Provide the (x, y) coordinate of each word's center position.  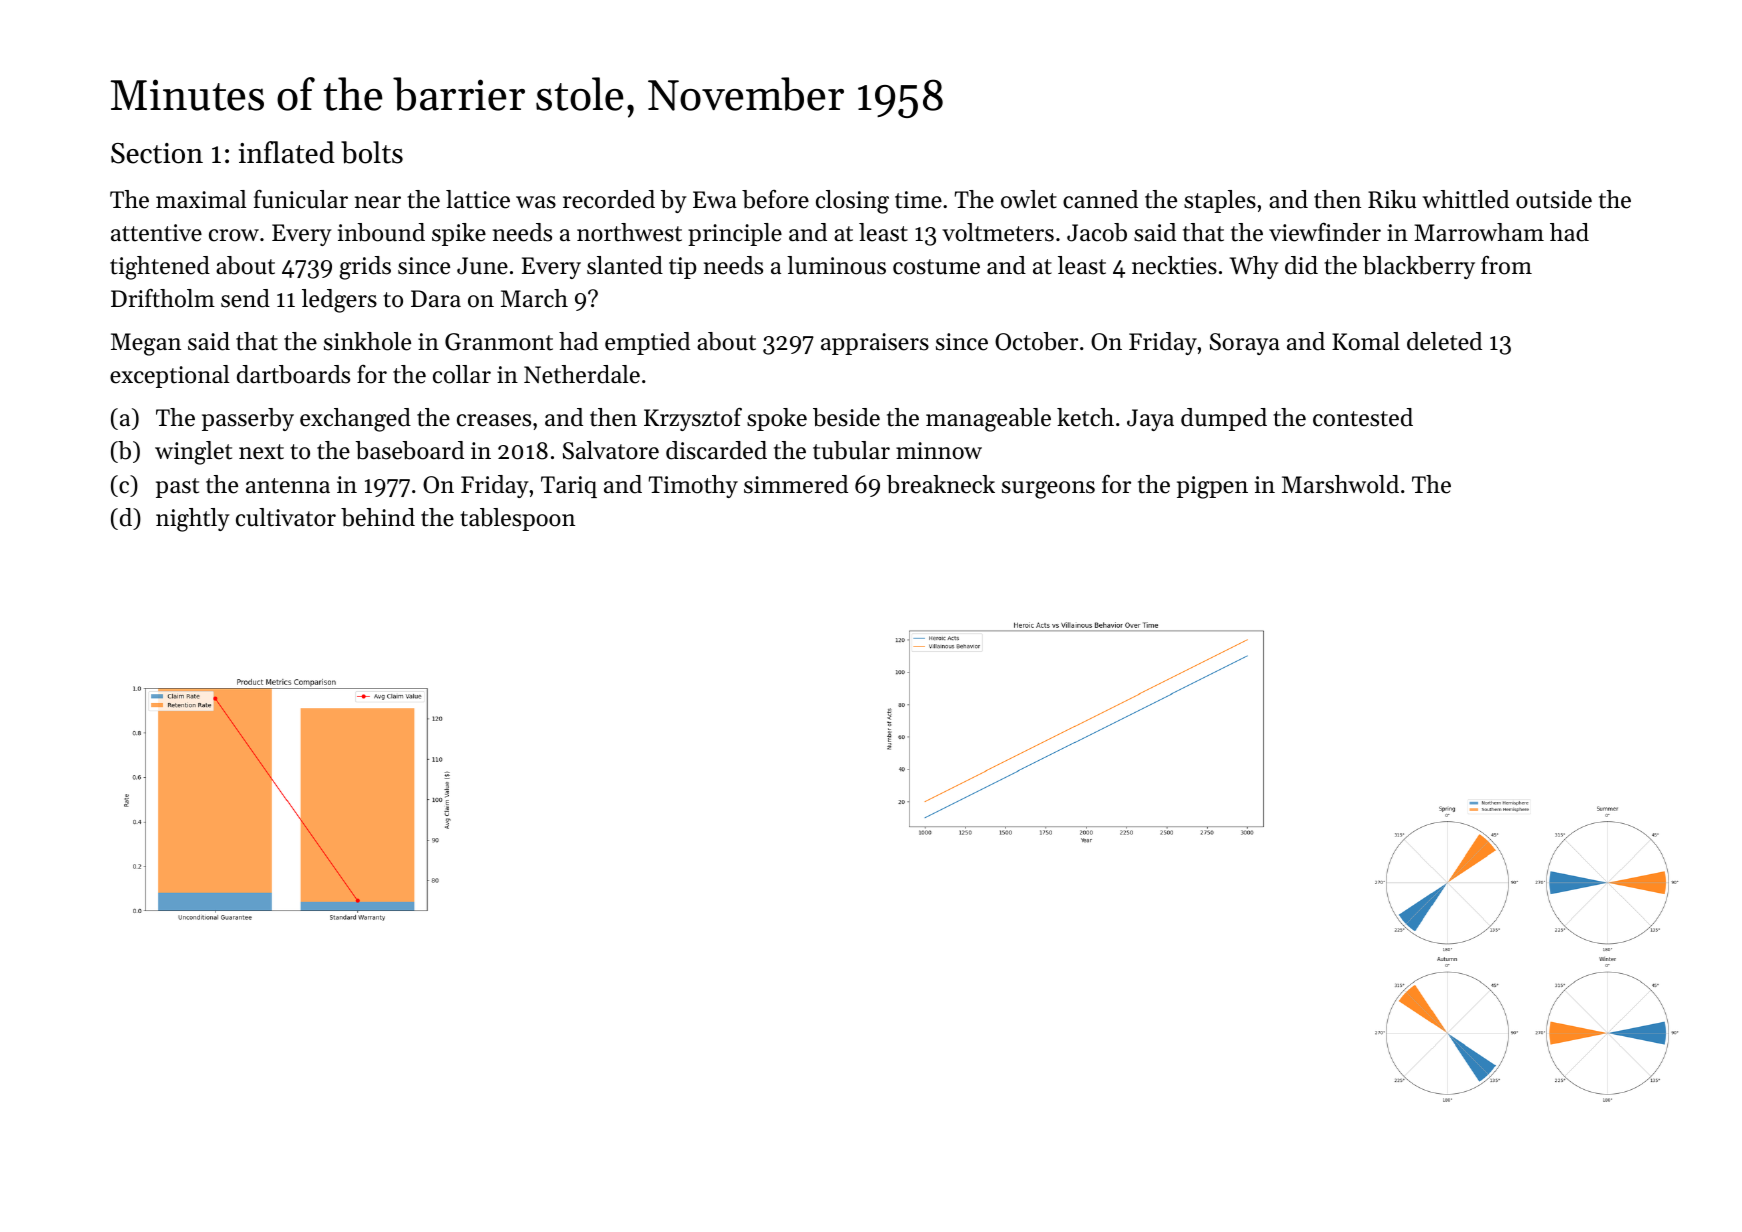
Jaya (1150, 420)
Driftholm (163, 298)
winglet (193, 453)
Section (157, 153)
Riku (1392, 199)
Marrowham (1479, 232)
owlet (1029, 199)
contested (1363, 417)
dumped (1224, 419)
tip (683, 268)
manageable (988, 420)
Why (1254, 267)
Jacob (1097, 232)
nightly (193, 520)
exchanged (355, 420)
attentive (156, 233)
